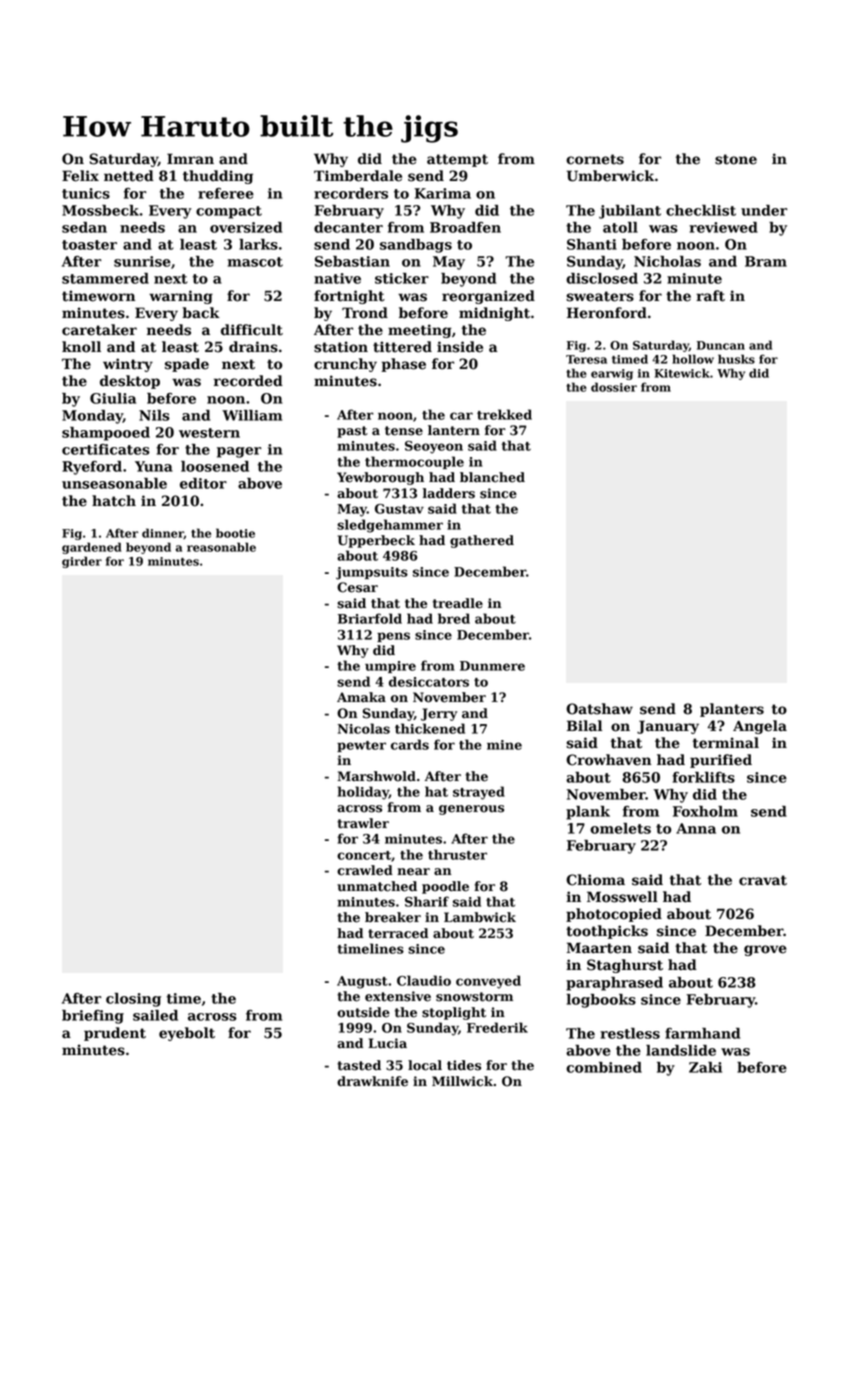 The image size is (849, 1400). Describe the element at coordinates (155, 1015) in the image. I see `sailed` at that location.
